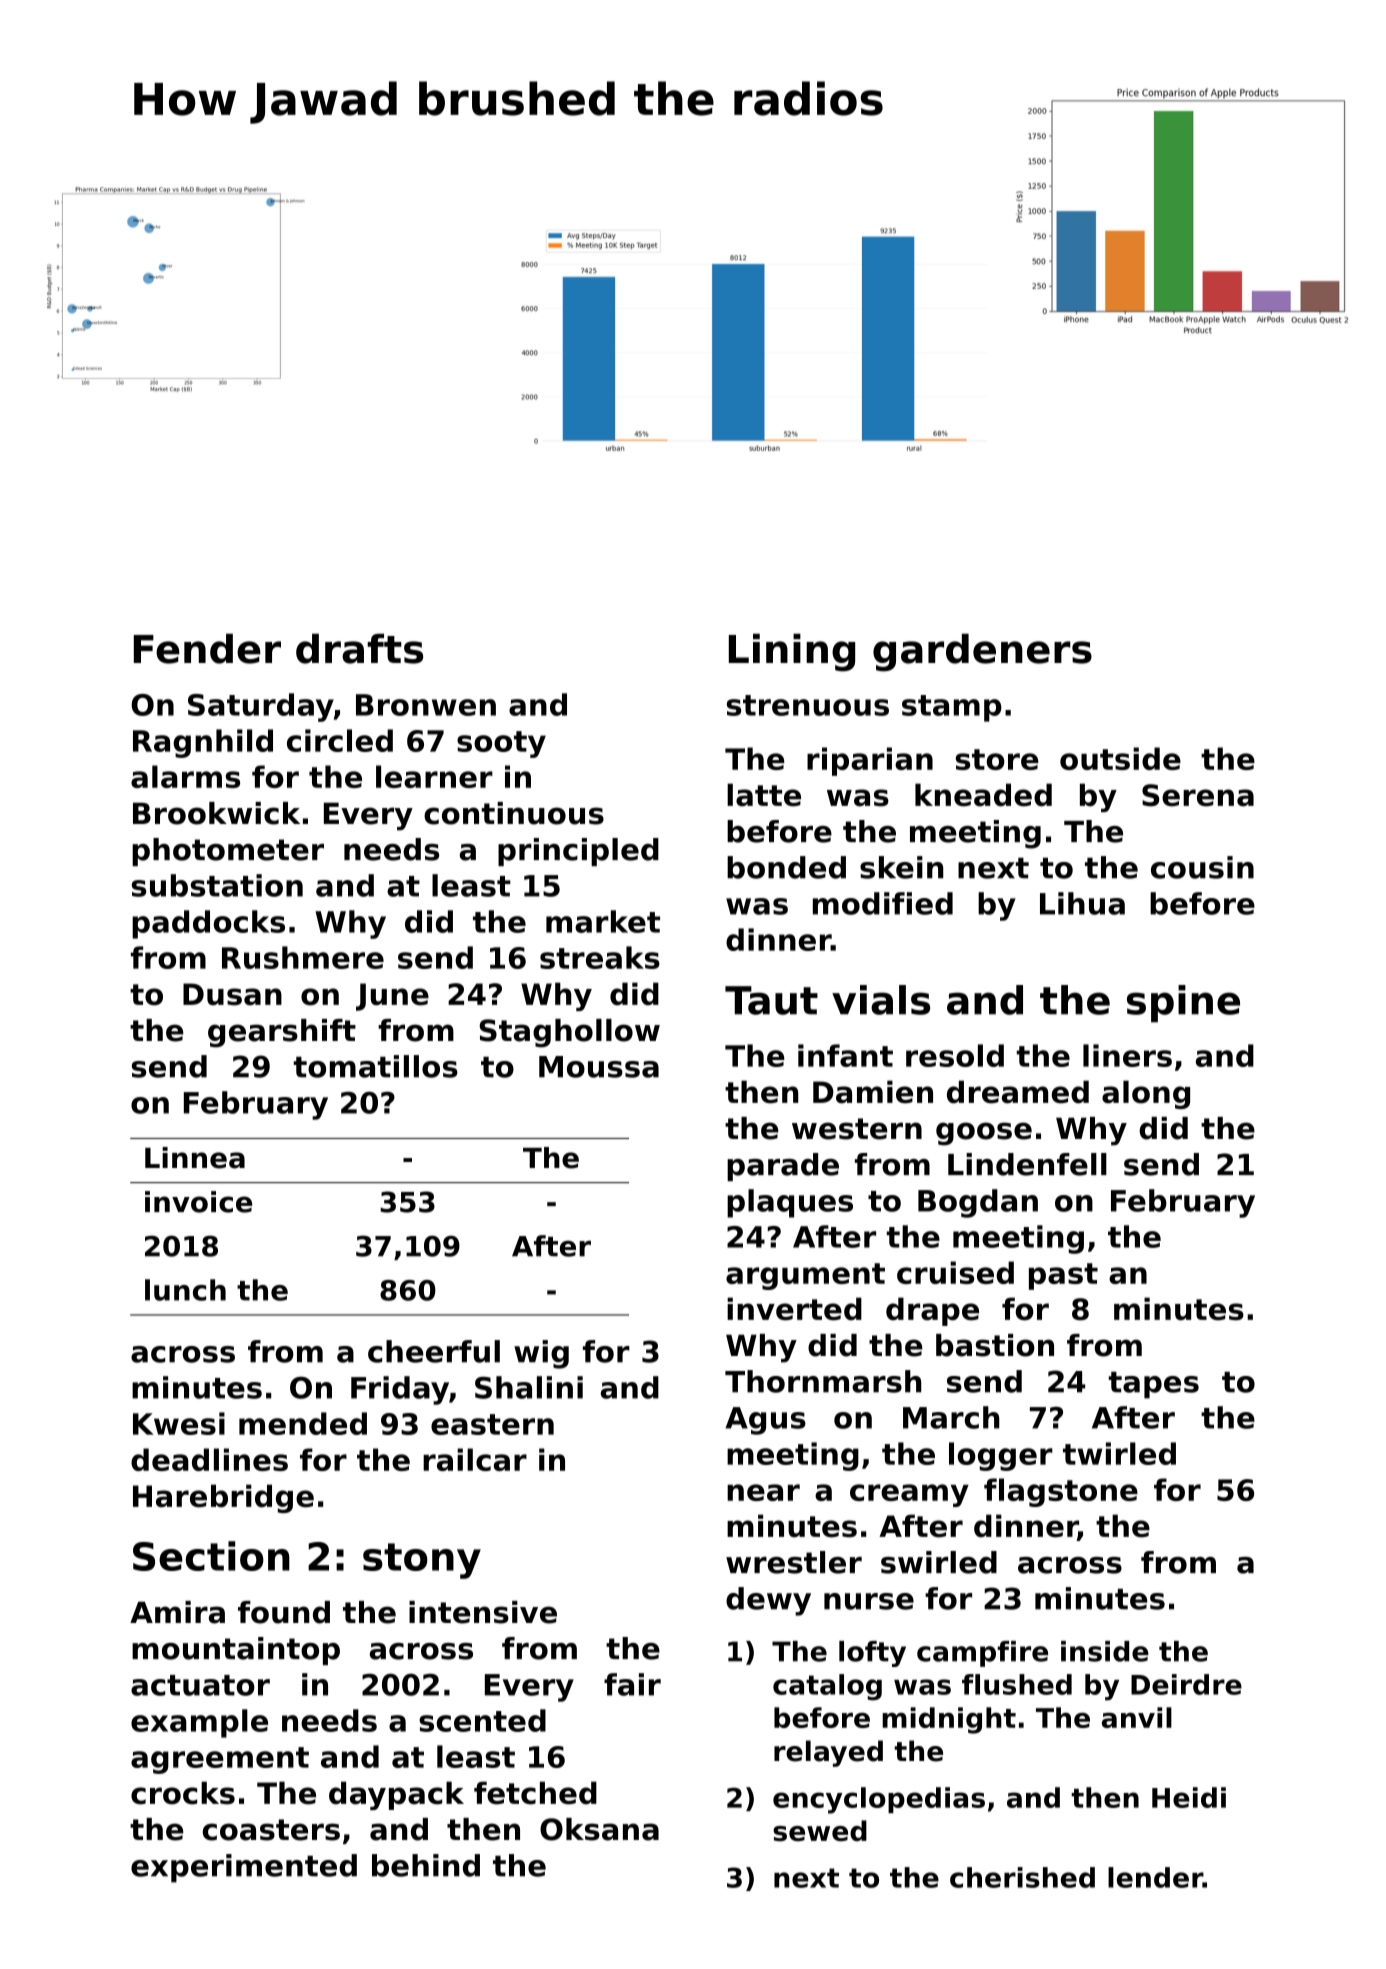  Describe the element at coordinates (396, 1795) in the screenshot. I see `daypack` at that location.
